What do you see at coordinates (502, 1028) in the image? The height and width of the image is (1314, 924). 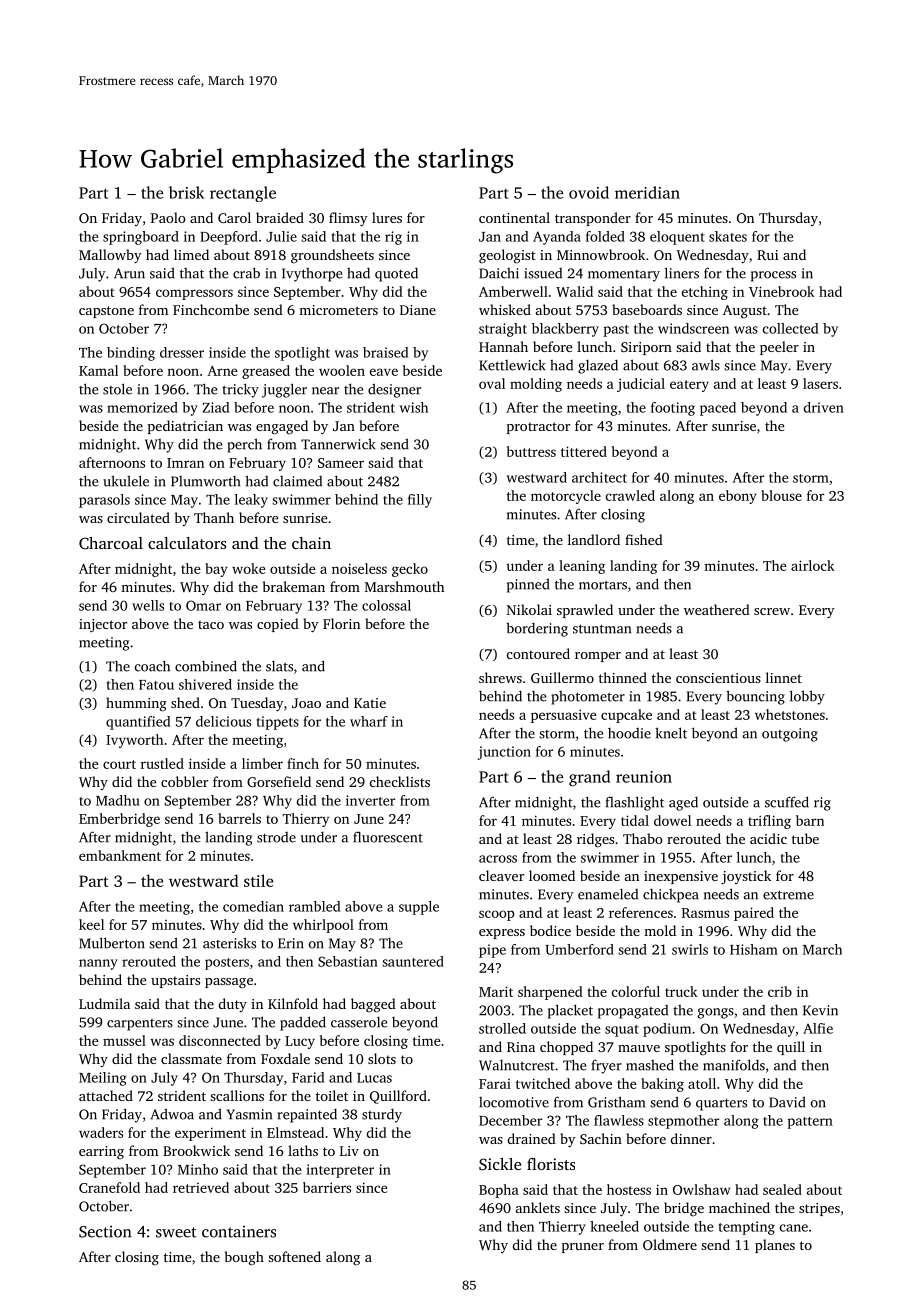 I see `strolled` at bounding box center [502, 1028].
